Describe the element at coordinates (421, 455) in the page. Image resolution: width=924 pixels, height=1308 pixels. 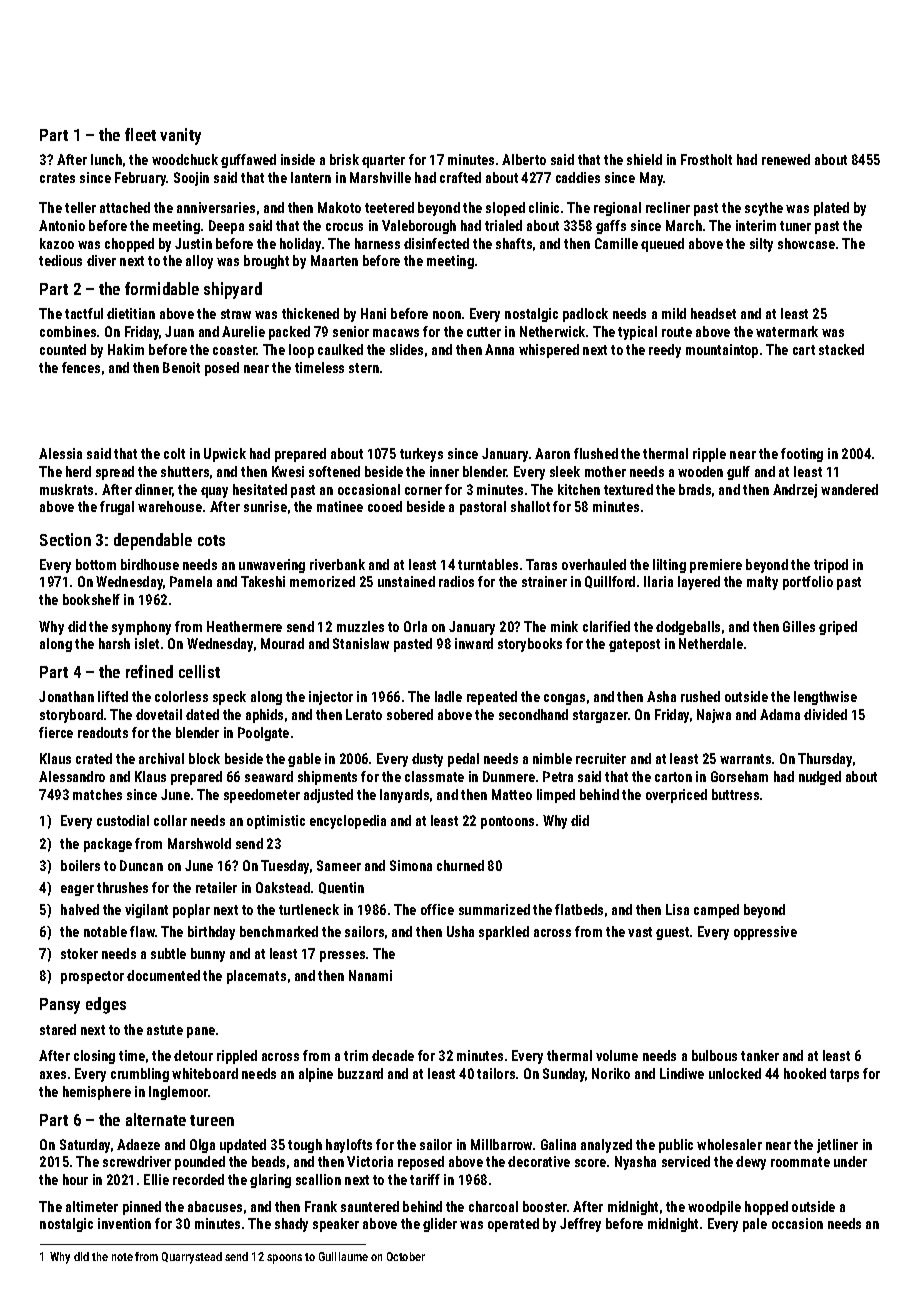
I see `turkeys` at that location.
